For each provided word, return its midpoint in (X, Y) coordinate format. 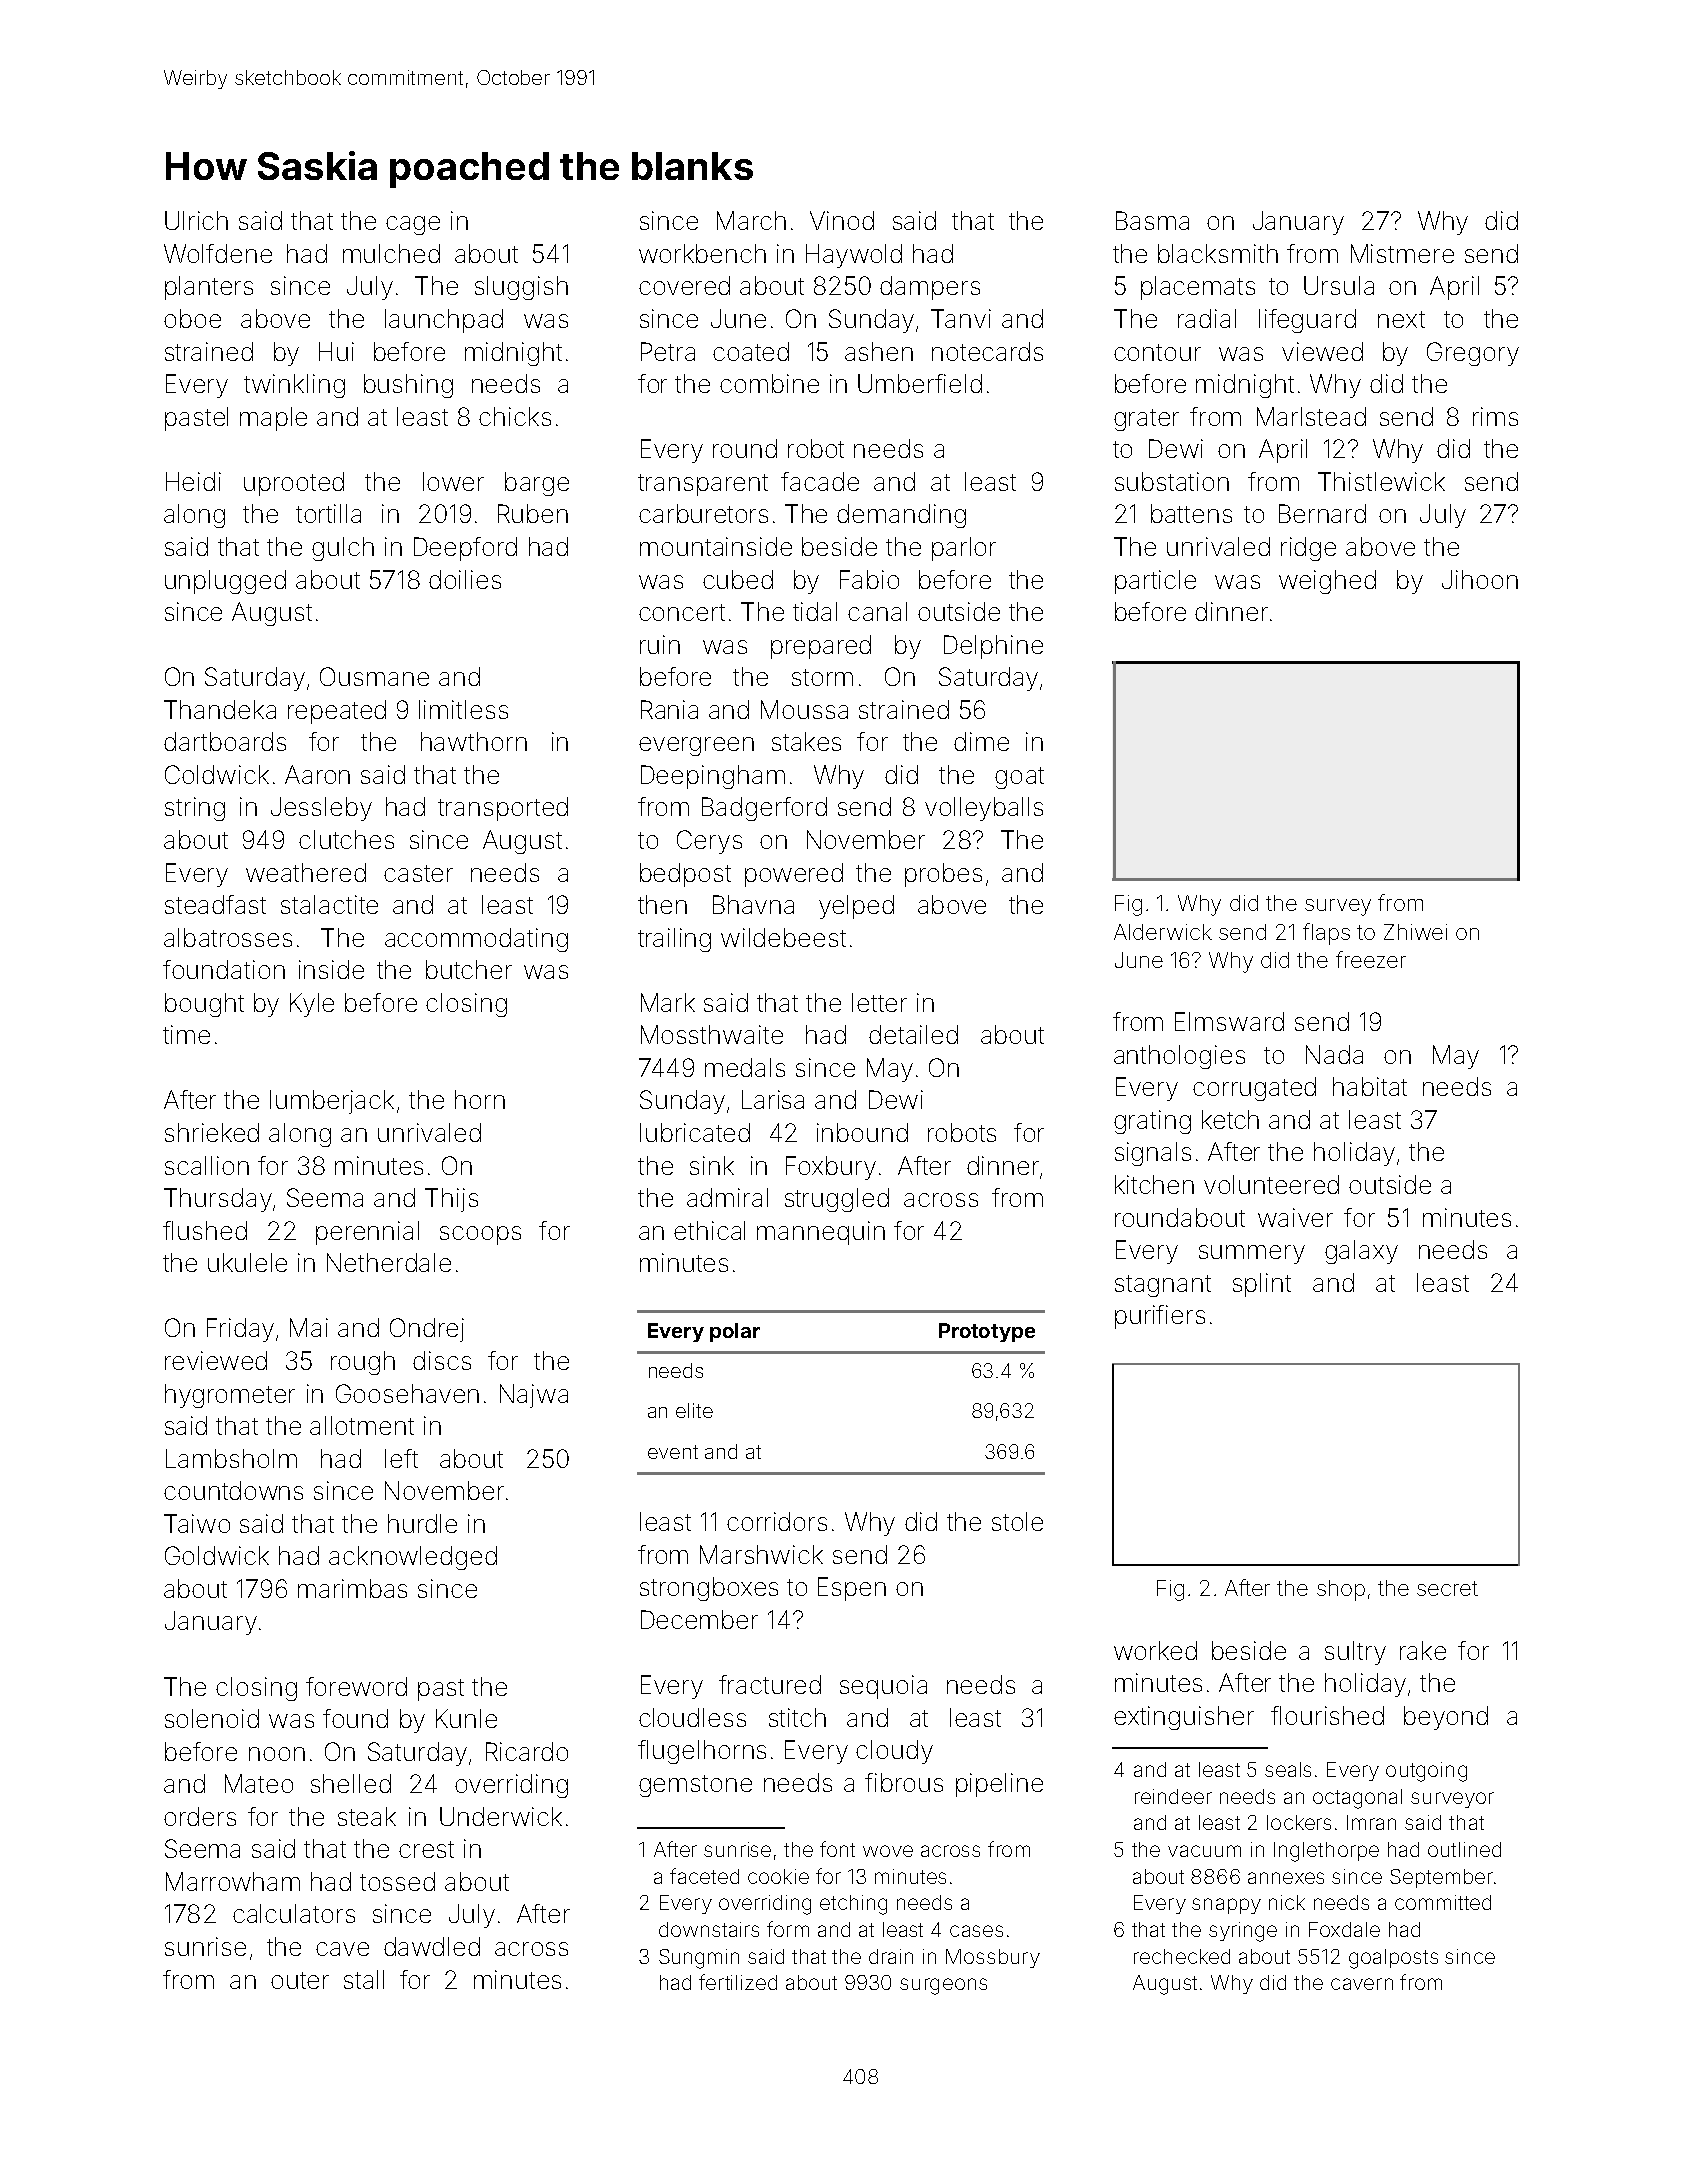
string (195, 809)
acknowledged (413, 1558)
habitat (1370, 1086)
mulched (391, 253)
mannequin (821, 1233)
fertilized (738, 1982)
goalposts (1393, 1959)
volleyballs (984, 809)
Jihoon (1480, 579)
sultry (1355, 1653)
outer (300, 1980)
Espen (852, 1589)
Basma (1152, 220)
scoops (480, 1235)
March (751, 220)
